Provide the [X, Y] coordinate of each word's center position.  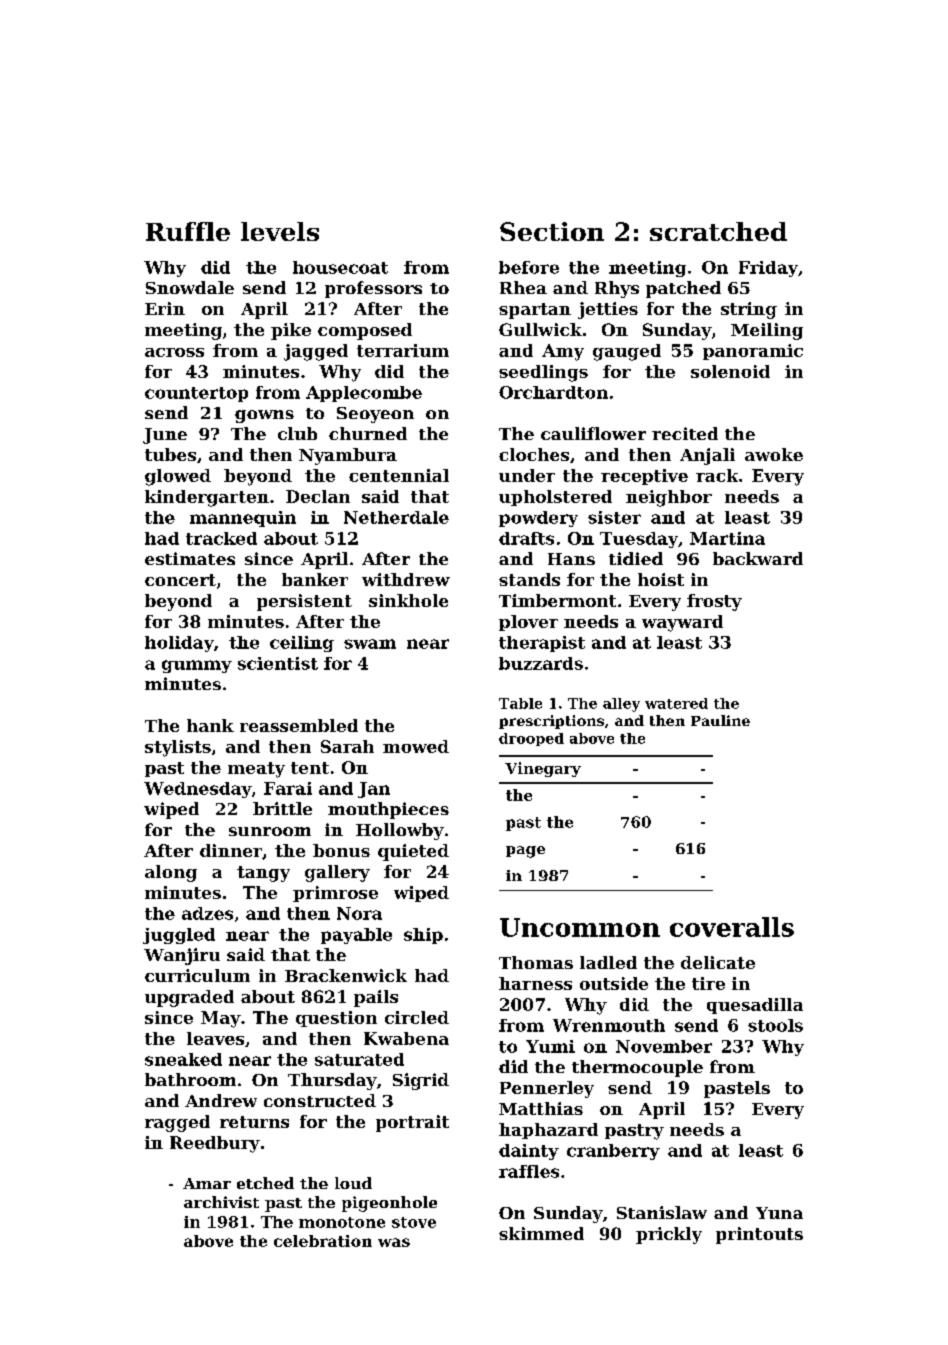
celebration [323, 1241]
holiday [179, 644]
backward [758, 558]
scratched [718, 231]
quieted [413, 852]
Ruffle [188, 231]
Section [552, 231]
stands [529, 579]
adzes [207, 913]
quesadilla [755, 1006]
